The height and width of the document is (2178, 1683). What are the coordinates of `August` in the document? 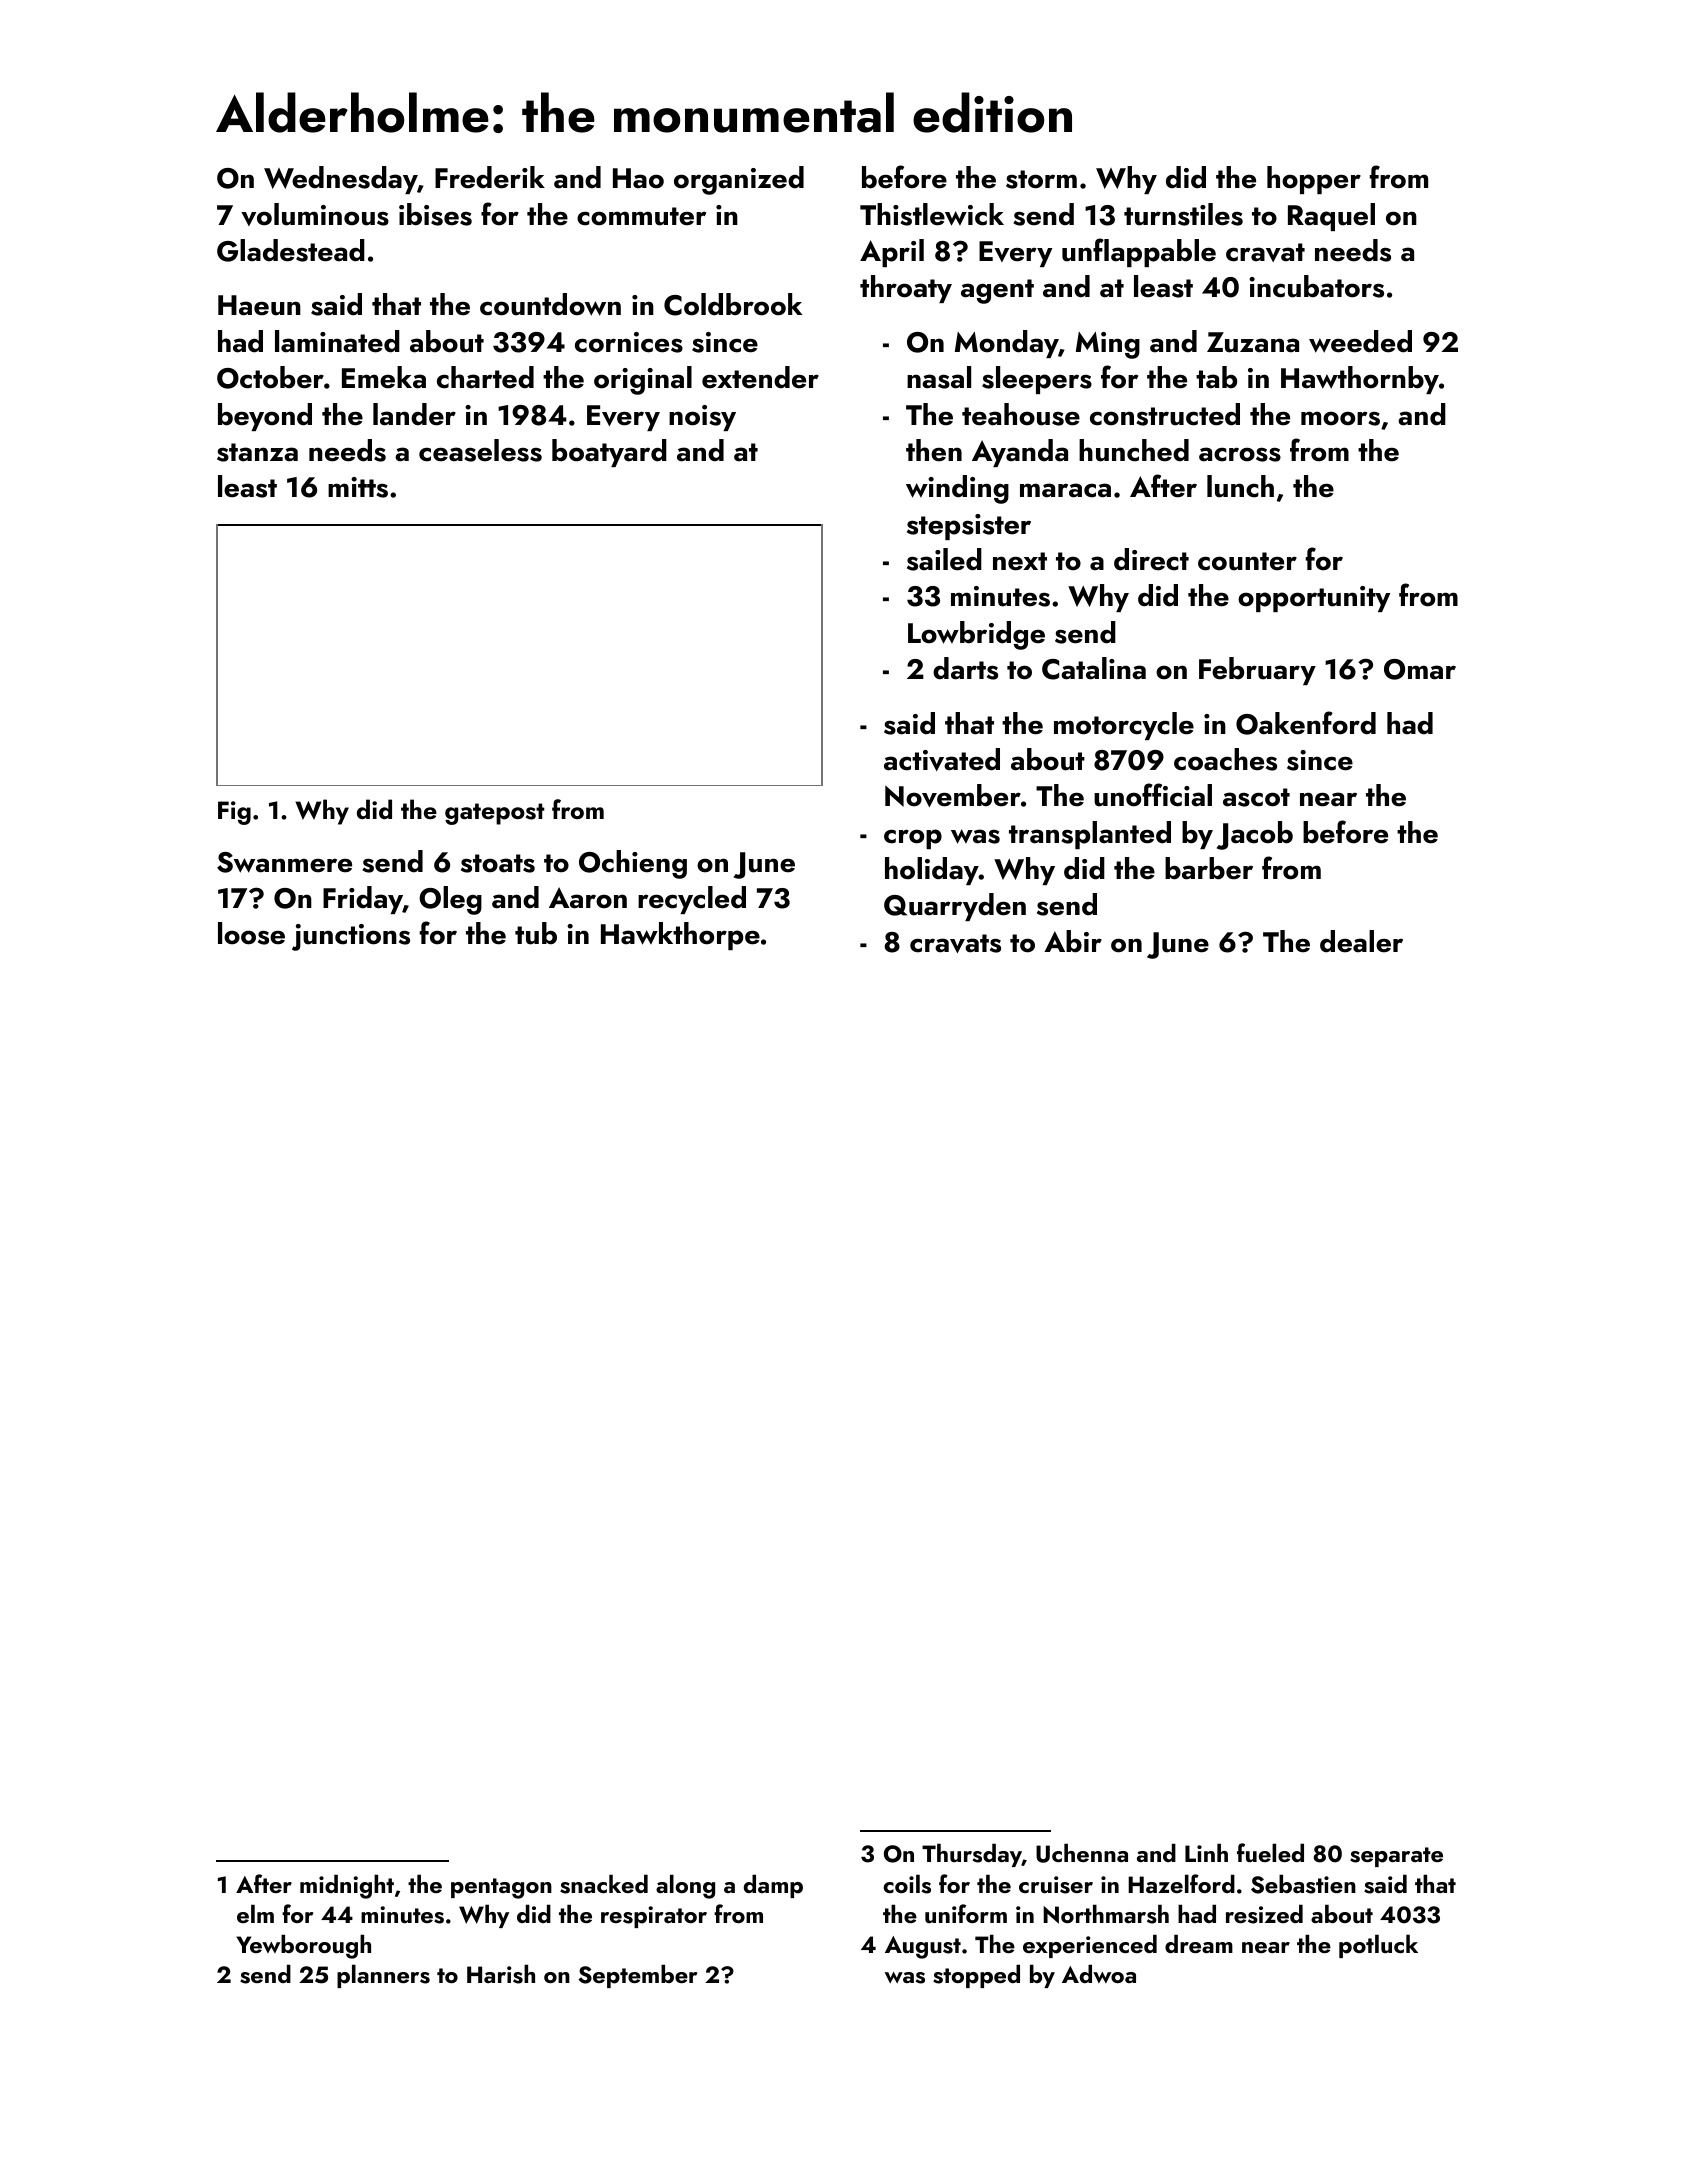 It's located at (923, 1947).
